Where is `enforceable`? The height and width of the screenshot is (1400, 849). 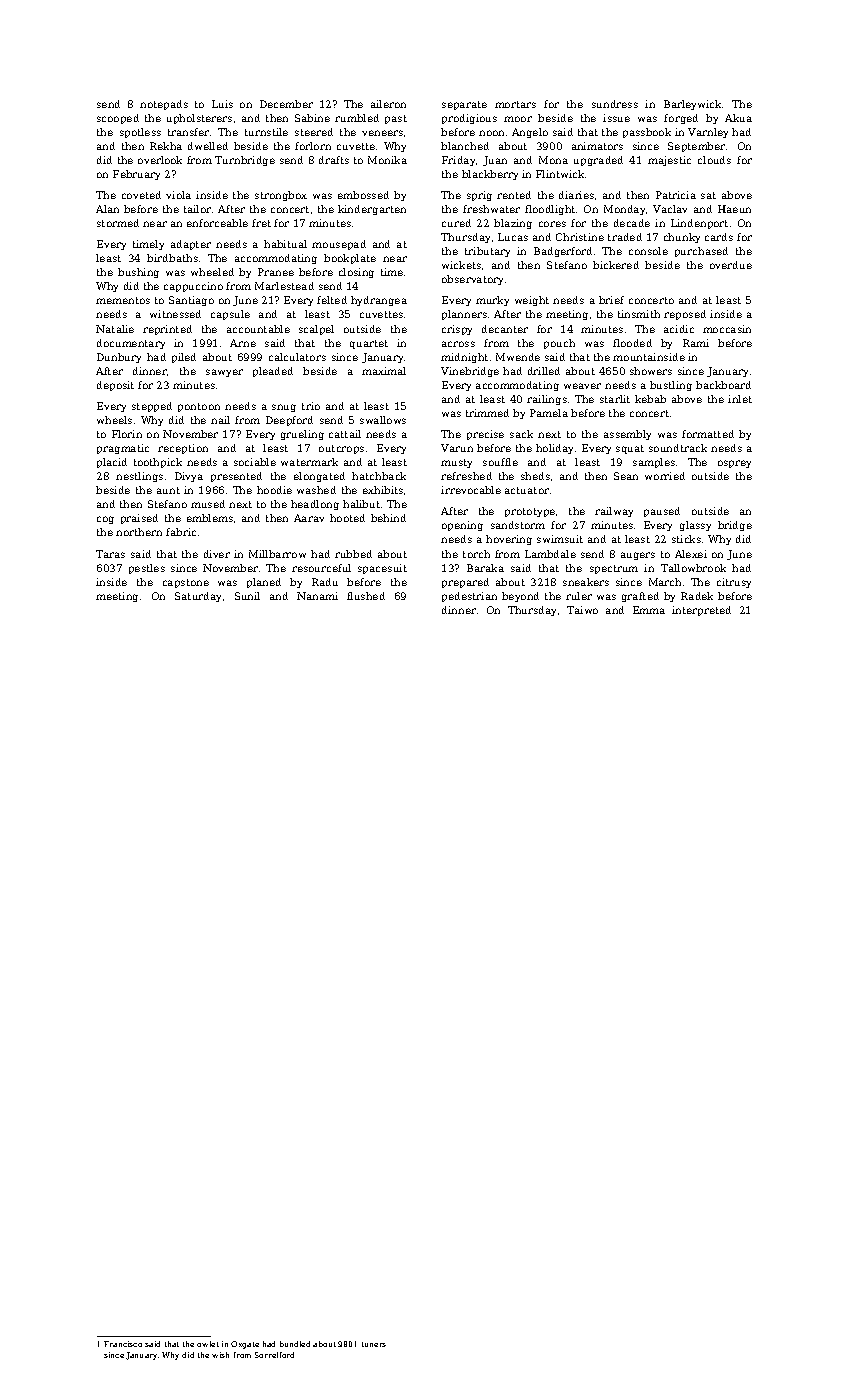 enforceable is located at coordinates (217, 223).
